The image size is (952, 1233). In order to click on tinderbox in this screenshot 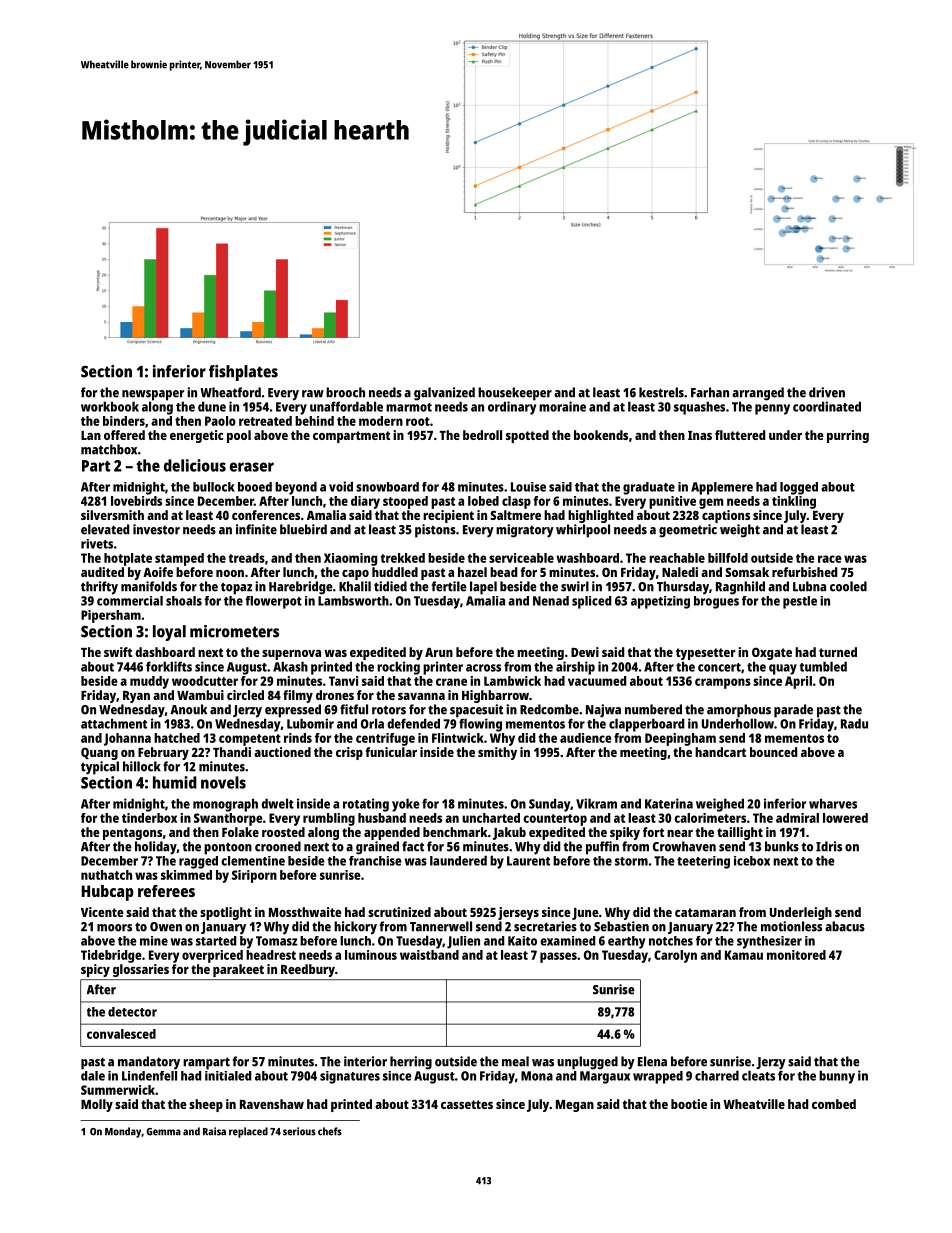, I will do `click(149, 818)`.
